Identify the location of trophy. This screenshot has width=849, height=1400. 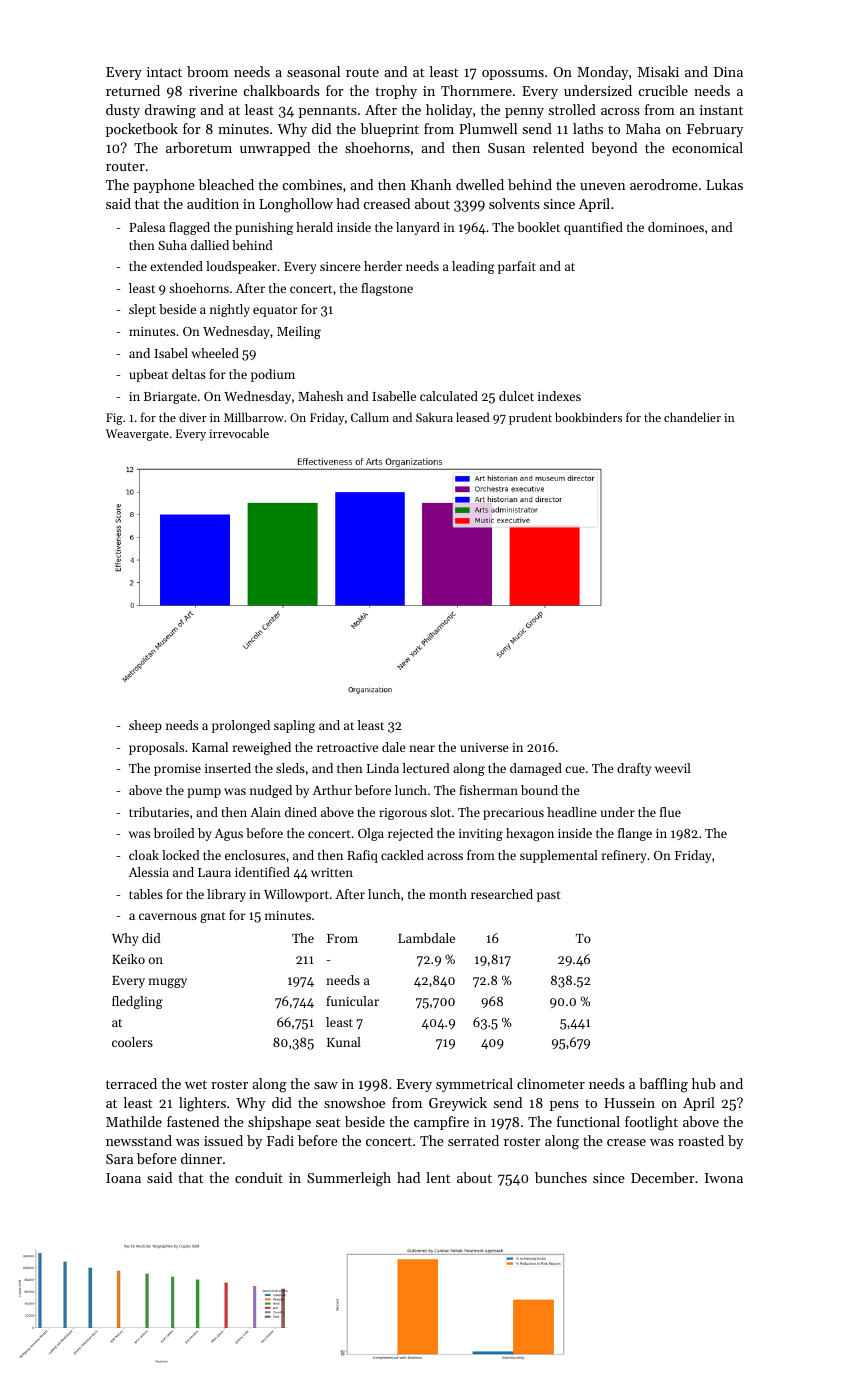
(396, 92).
